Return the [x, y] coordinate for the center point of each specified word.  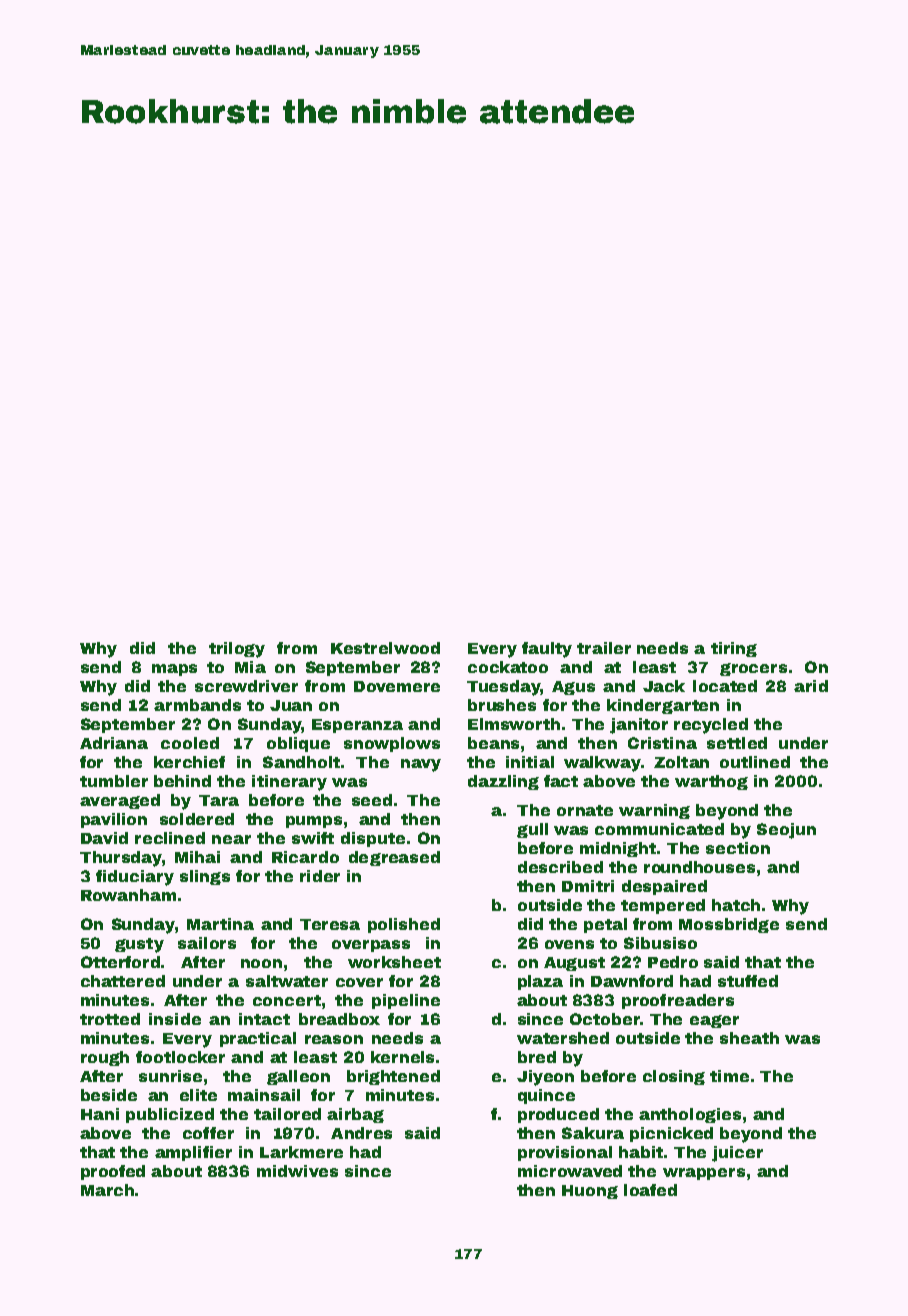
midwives [297, 1171]
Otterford [120, 962]
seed [372, 800]
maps [174, 670]
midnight [618, 849]
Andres [361, 1133]
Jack [664, 686]
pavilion [114, 820]
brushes [502, 705]
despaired [664, 887]
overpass [371, 946]
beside [109, 1095]
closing [674, 1077]
